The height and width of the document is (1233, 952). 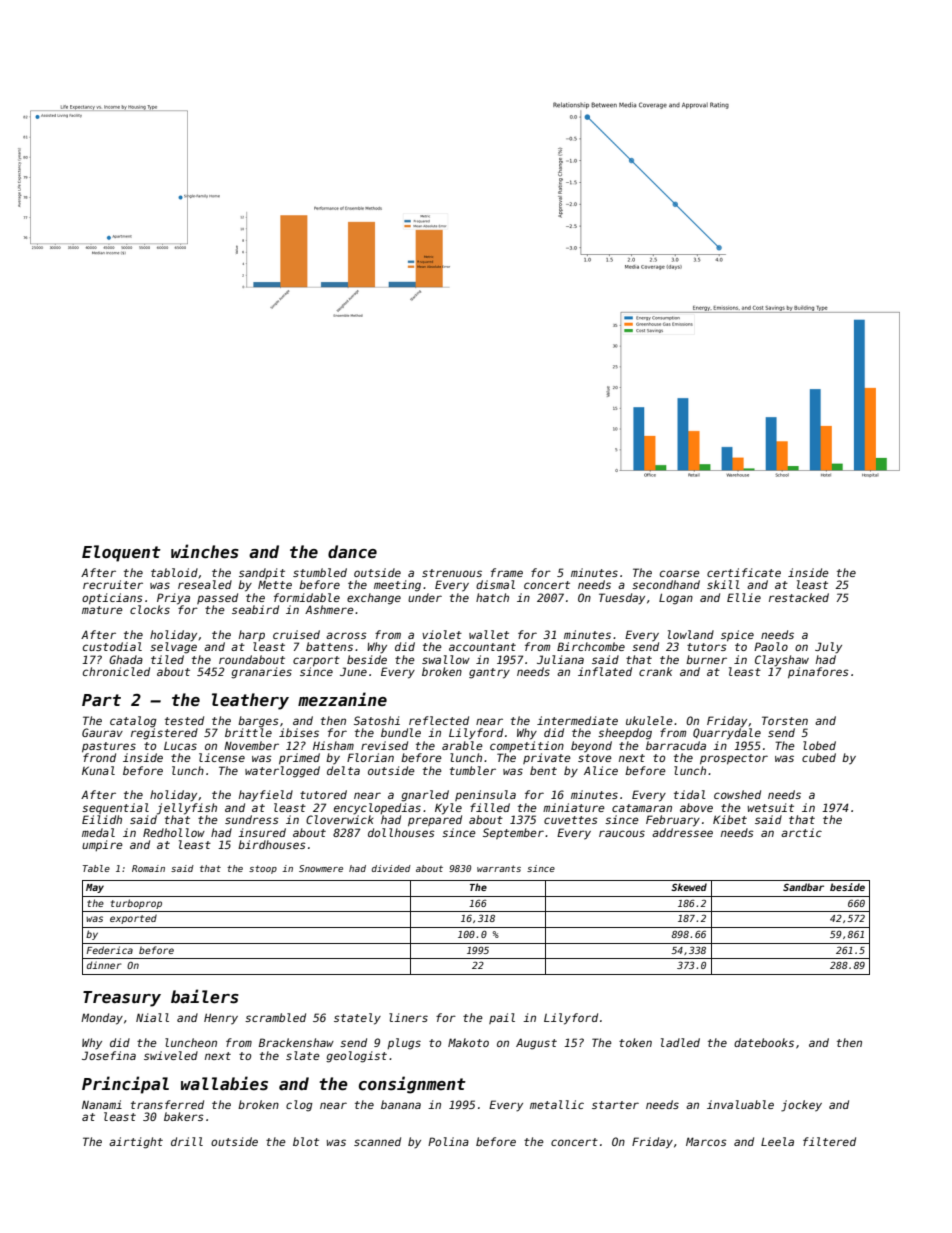 What do you see at coordinates (187, 1141) in the document?
I see `drill` at bounding box center [187, 1141].
